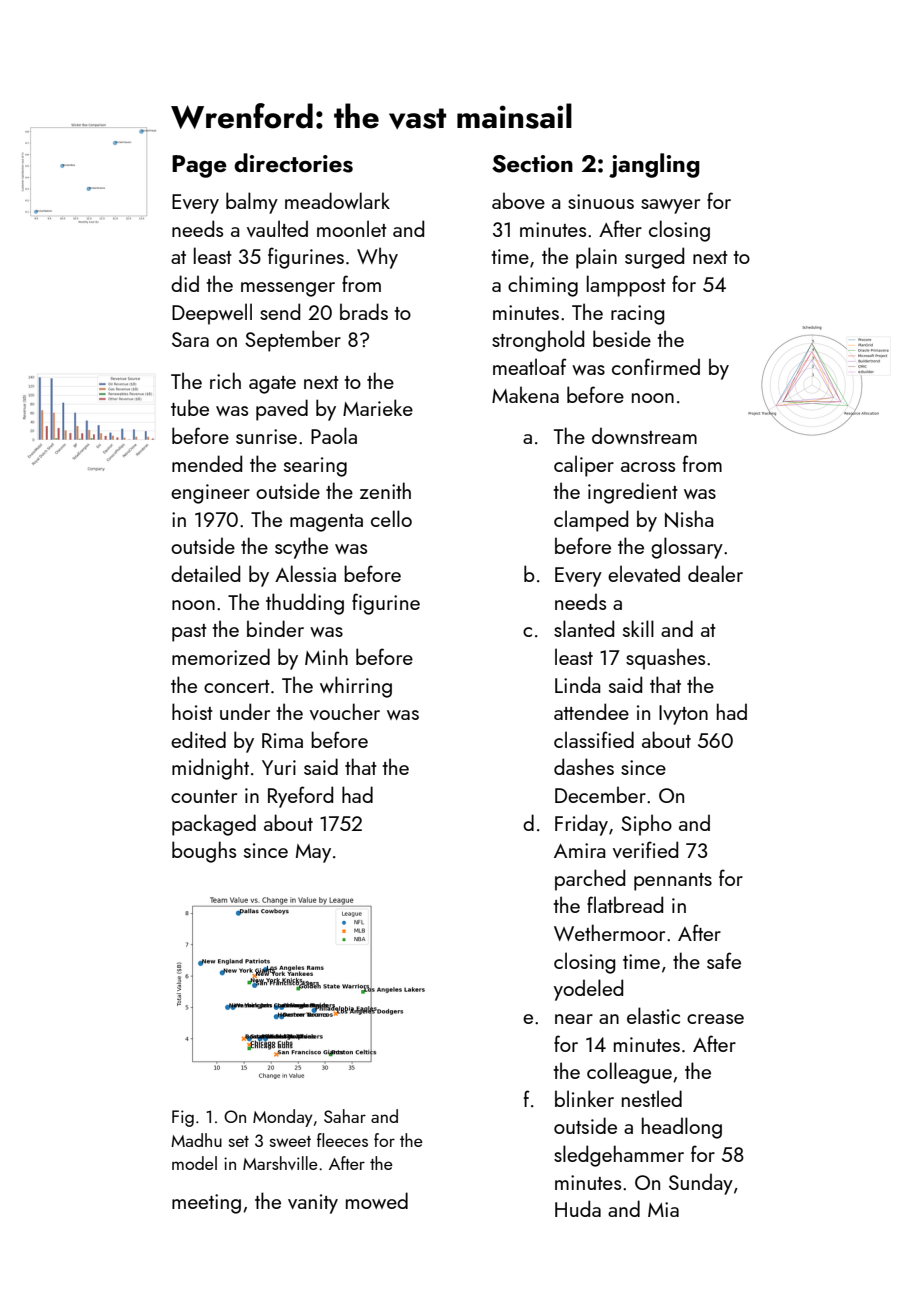 This document has width=924, height=1311. Describe the element at coordinates (633, 493) in the document. I see `ingredient` at that location.
